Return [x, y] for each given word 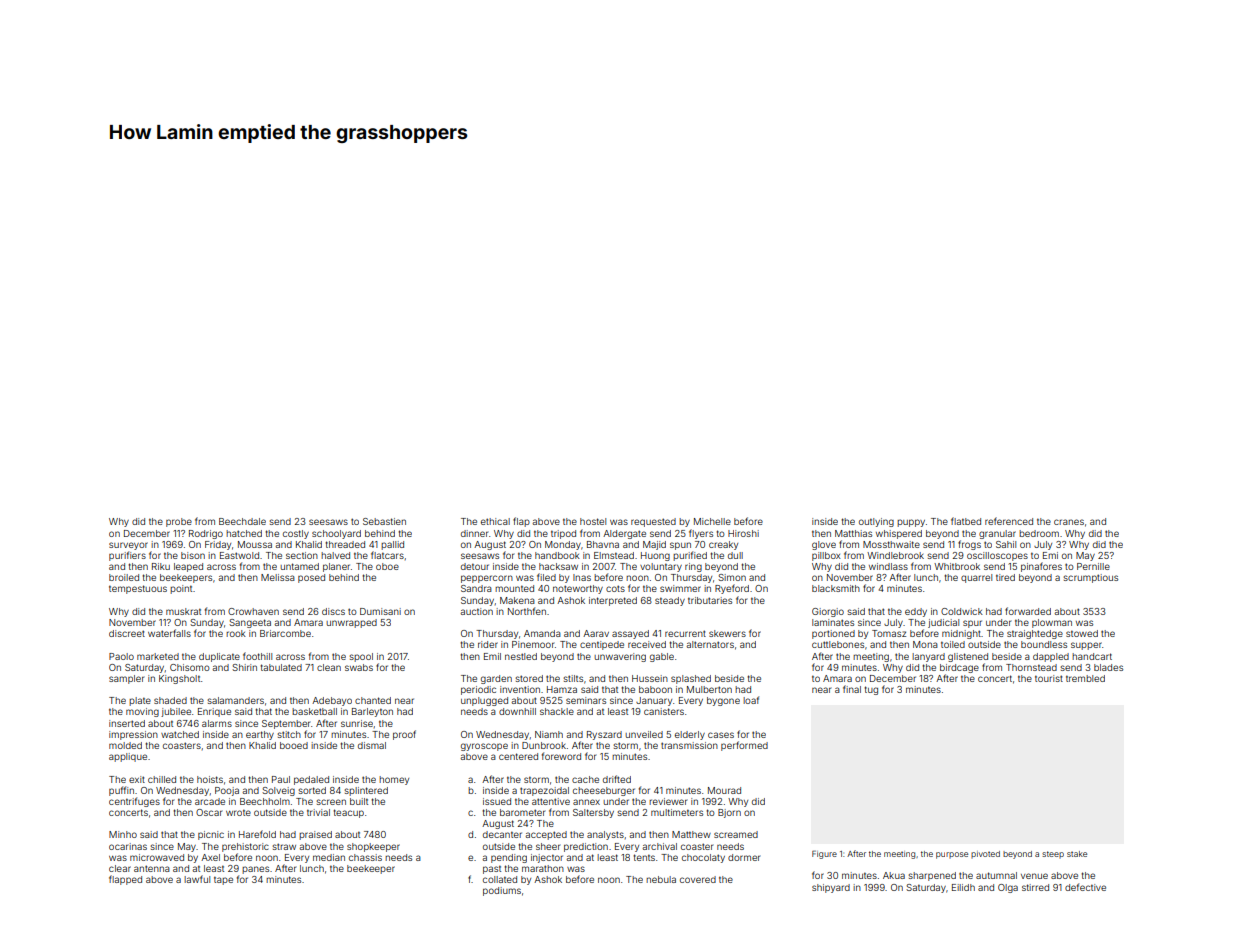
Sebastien [384, 521]
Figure [824, 854]
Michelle [712, 521]
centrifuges [134, 802]
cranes [1069, 522]
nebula [661, 879]
